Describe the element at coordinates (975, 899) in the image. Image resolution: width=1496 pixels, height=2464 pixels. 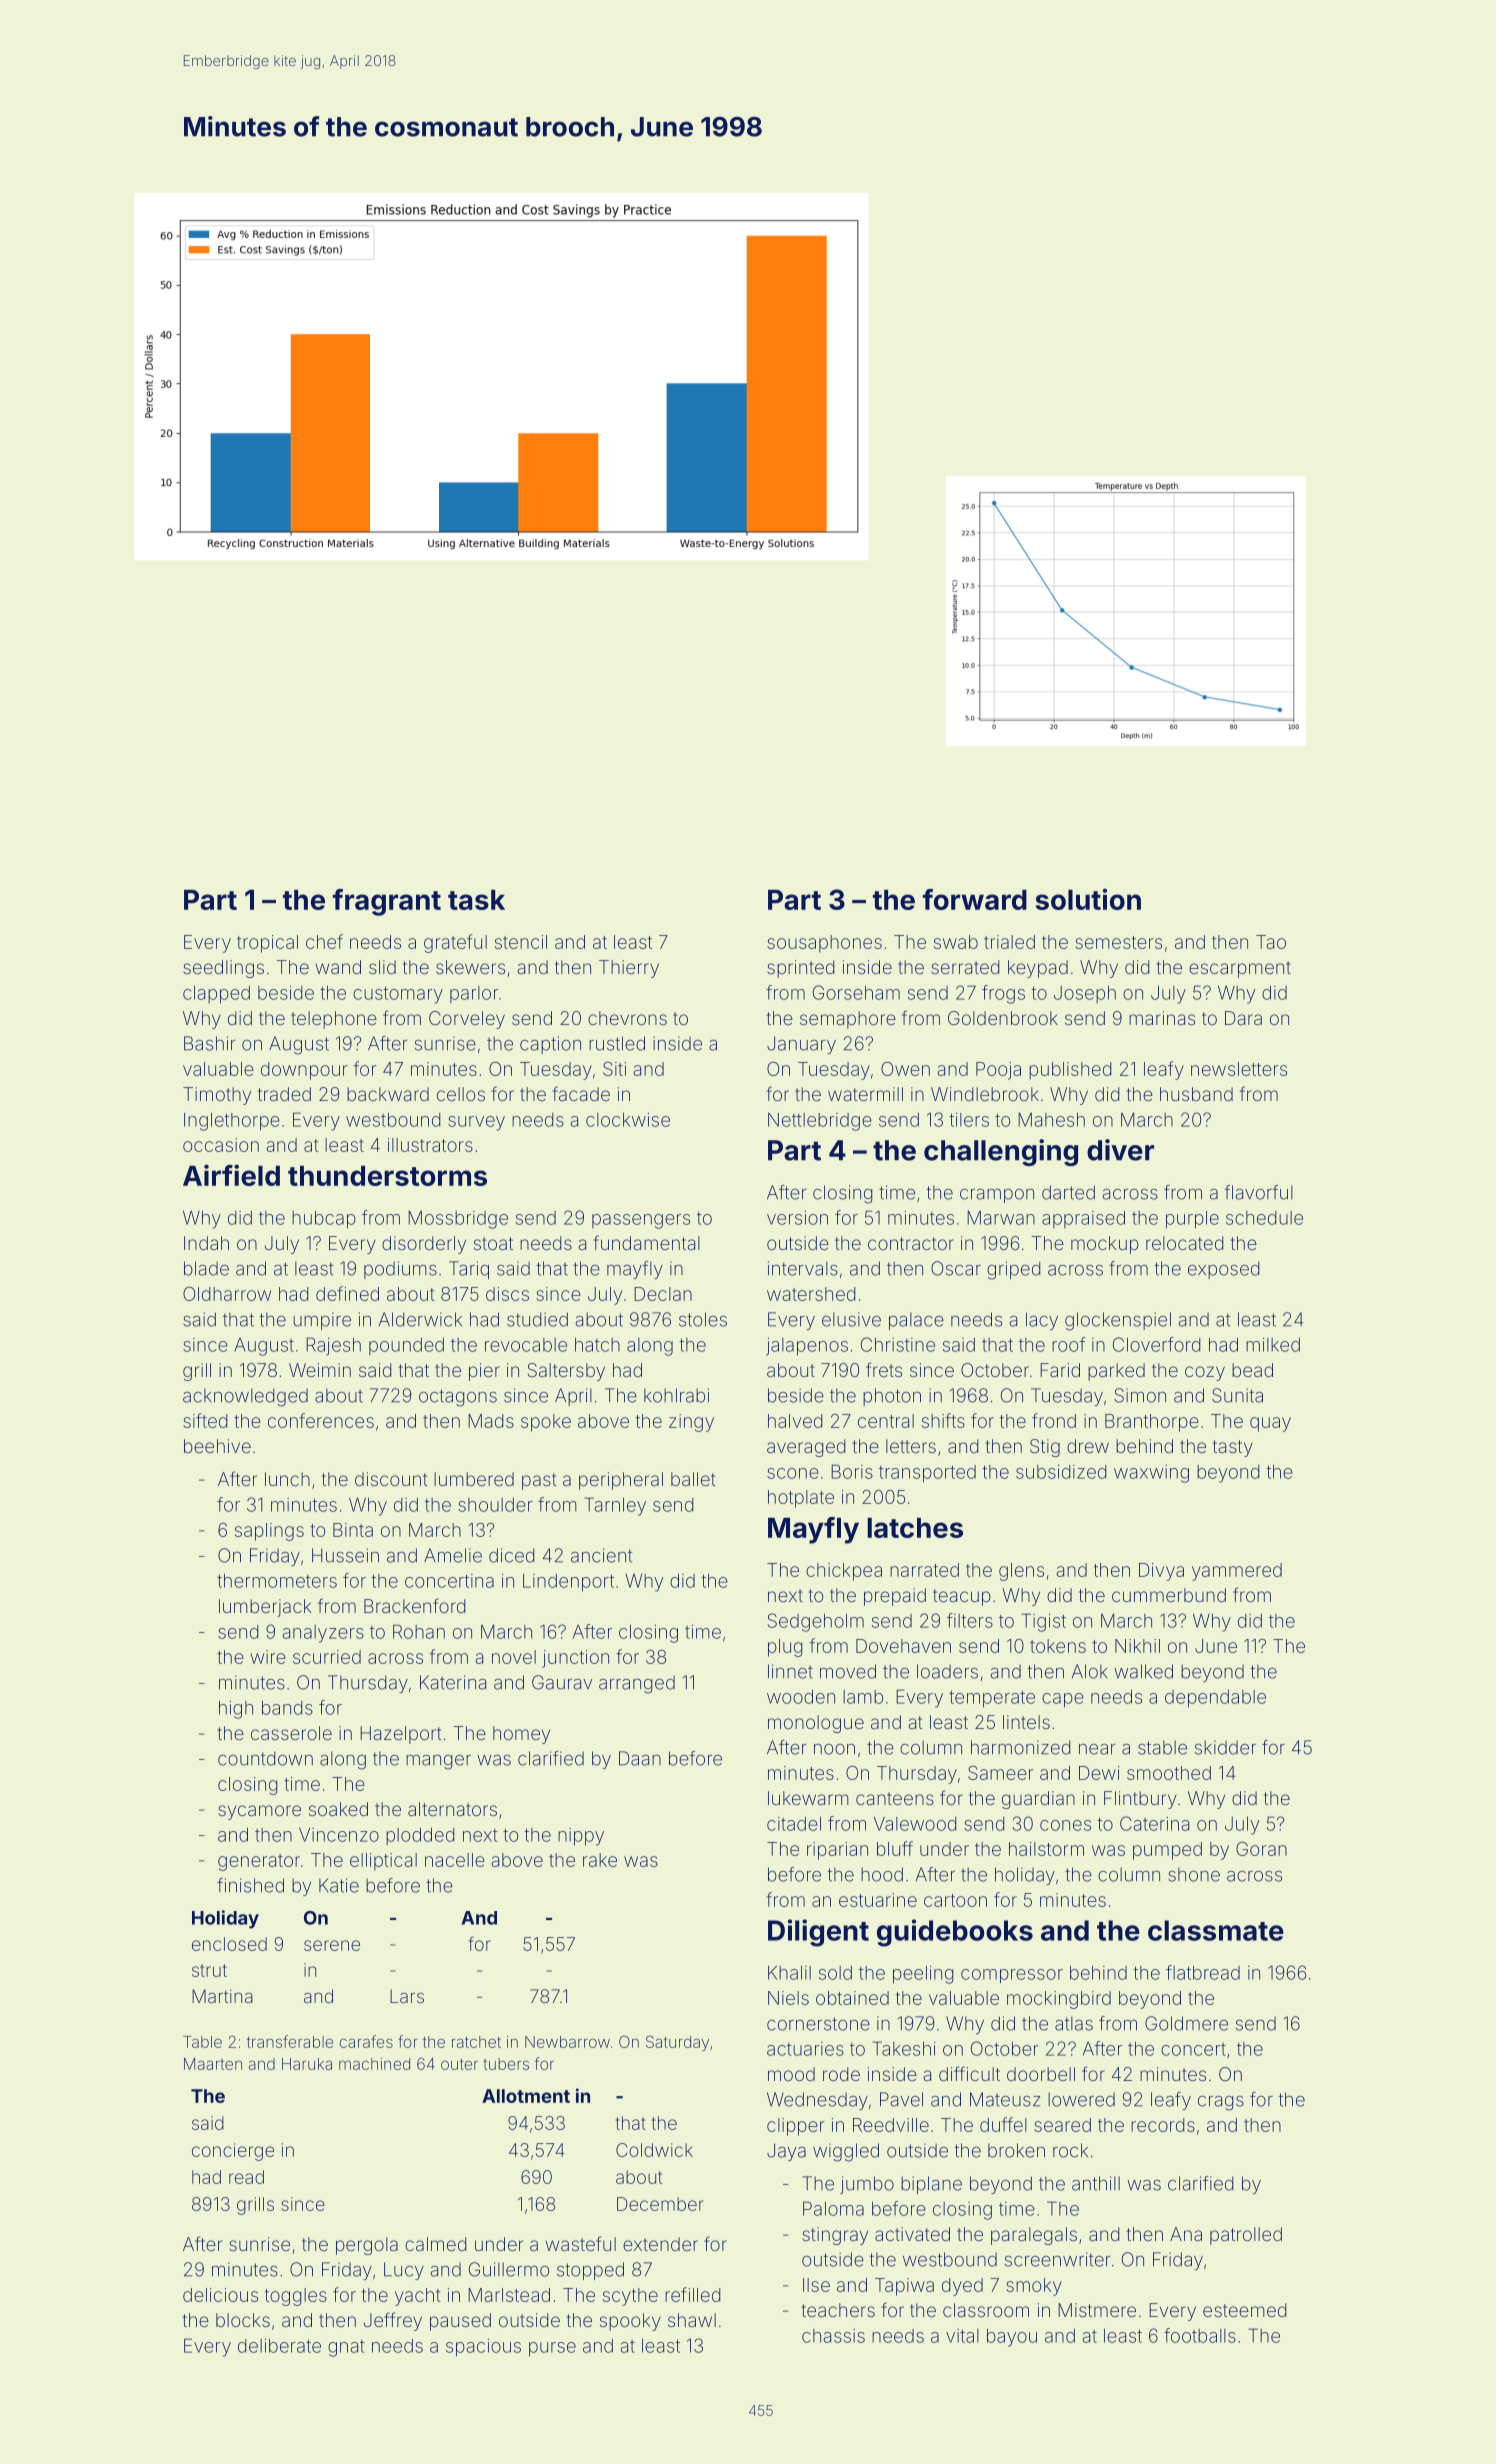
I see `forward` at that location.
